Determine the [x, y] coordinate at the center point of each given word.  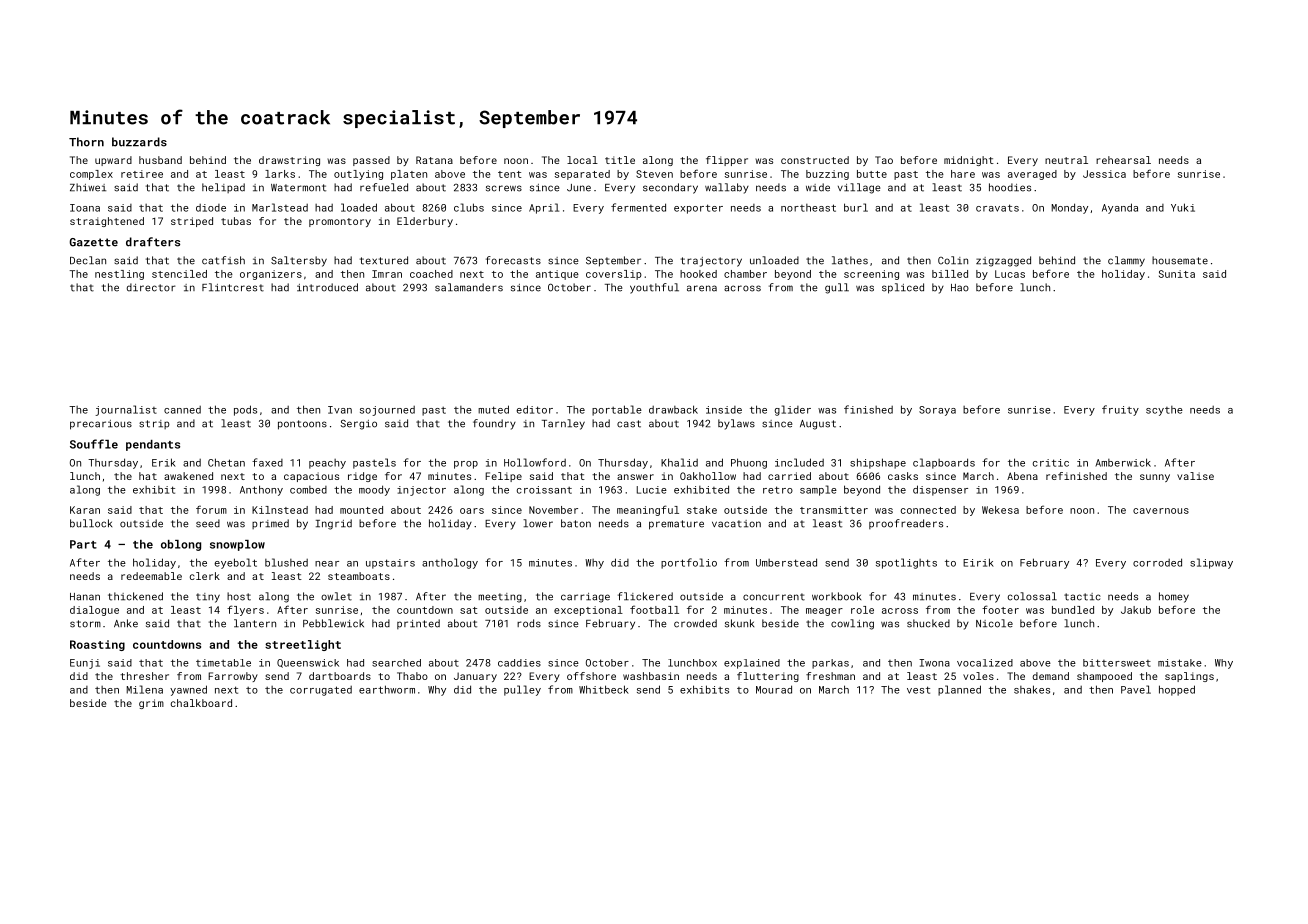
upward [113, 161]
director [151, 287]
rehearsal [1123, 160]
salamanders [469, 287]
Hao [960, 288]
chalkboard [201, 703]
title [620, 160]
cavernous [1161, 511]
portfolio [689, 563]
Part [83, 544]
